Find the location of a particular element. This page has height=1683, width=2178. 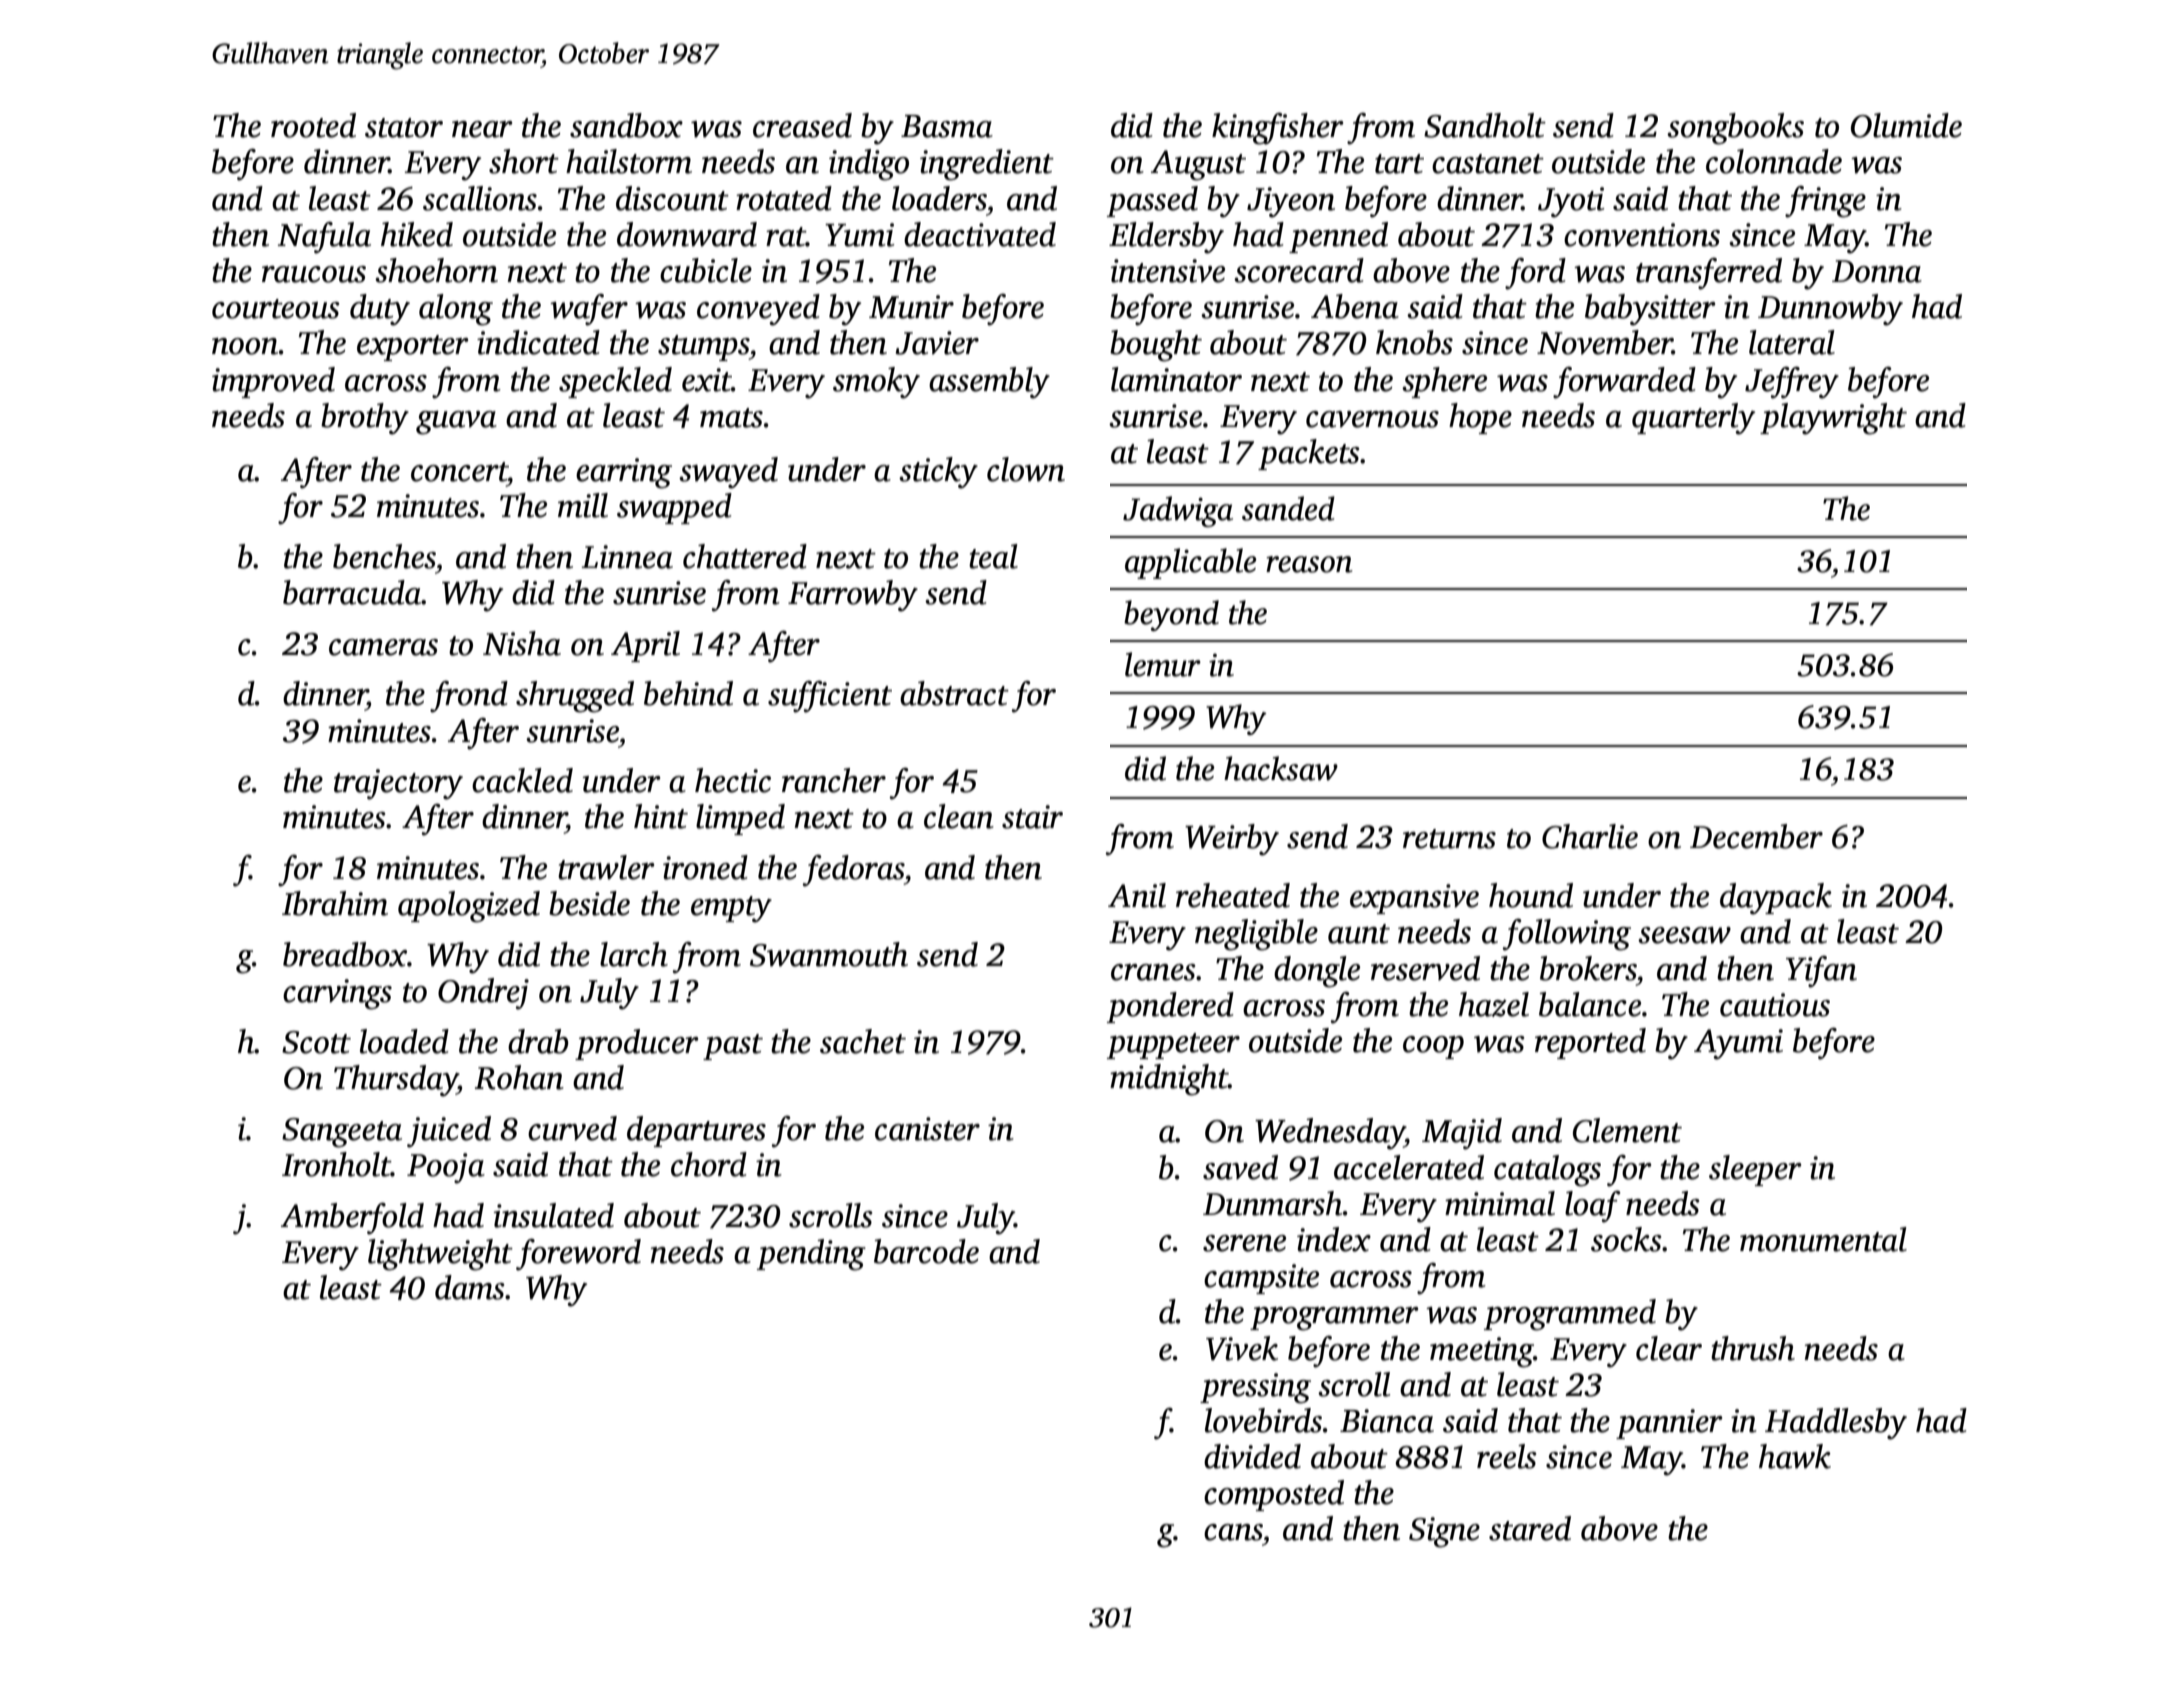

August is located at coordinates (1198, 165).
